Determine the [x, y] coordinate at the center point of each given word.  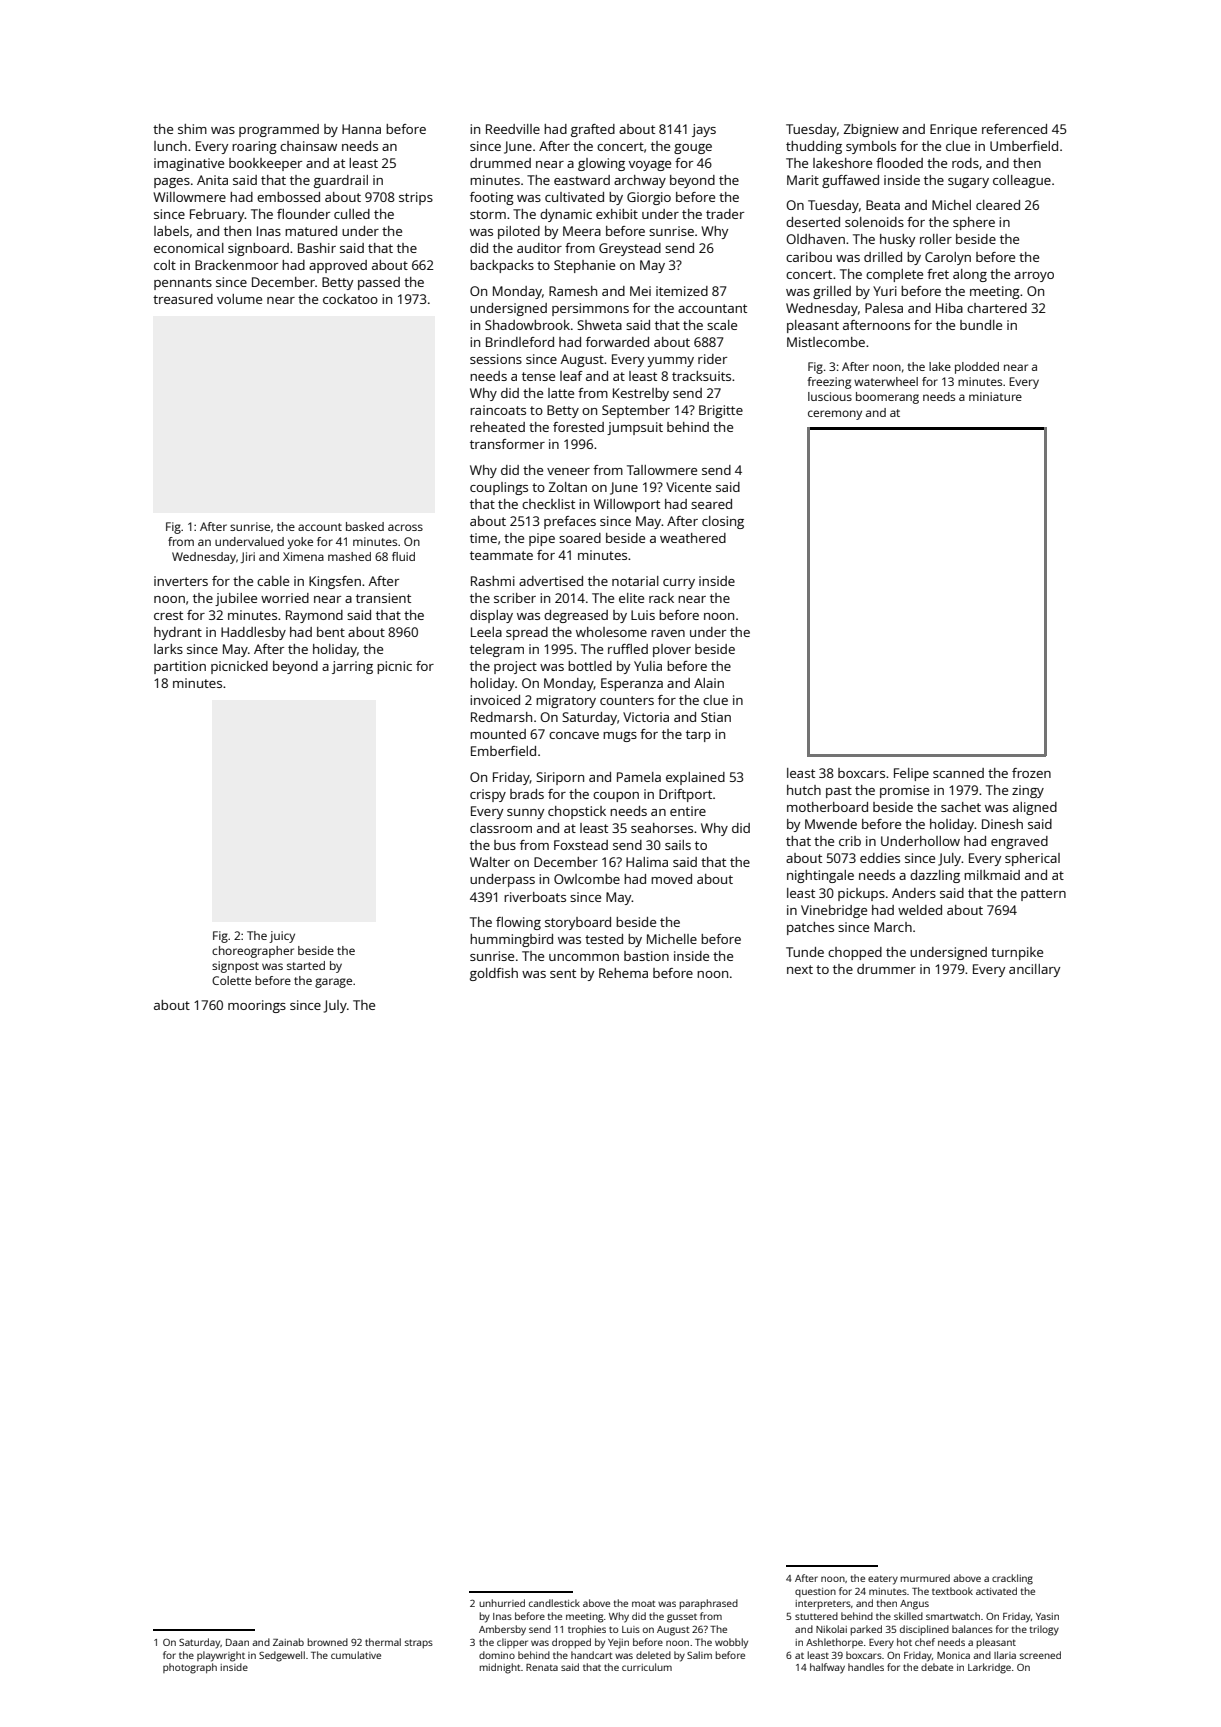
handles [866, 1667]
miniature [995, 396]
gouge [693, 149]
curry [679, 584]
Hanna [361, 129]
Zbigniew [871, 130]
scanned [958, 773]
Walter [490, 862]
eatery [883, 1580]
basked [365, 526]
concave [574, 735]
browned [328, 1642]
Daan [237, 1642]
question [815, 1592]
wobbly [731, 1643]
